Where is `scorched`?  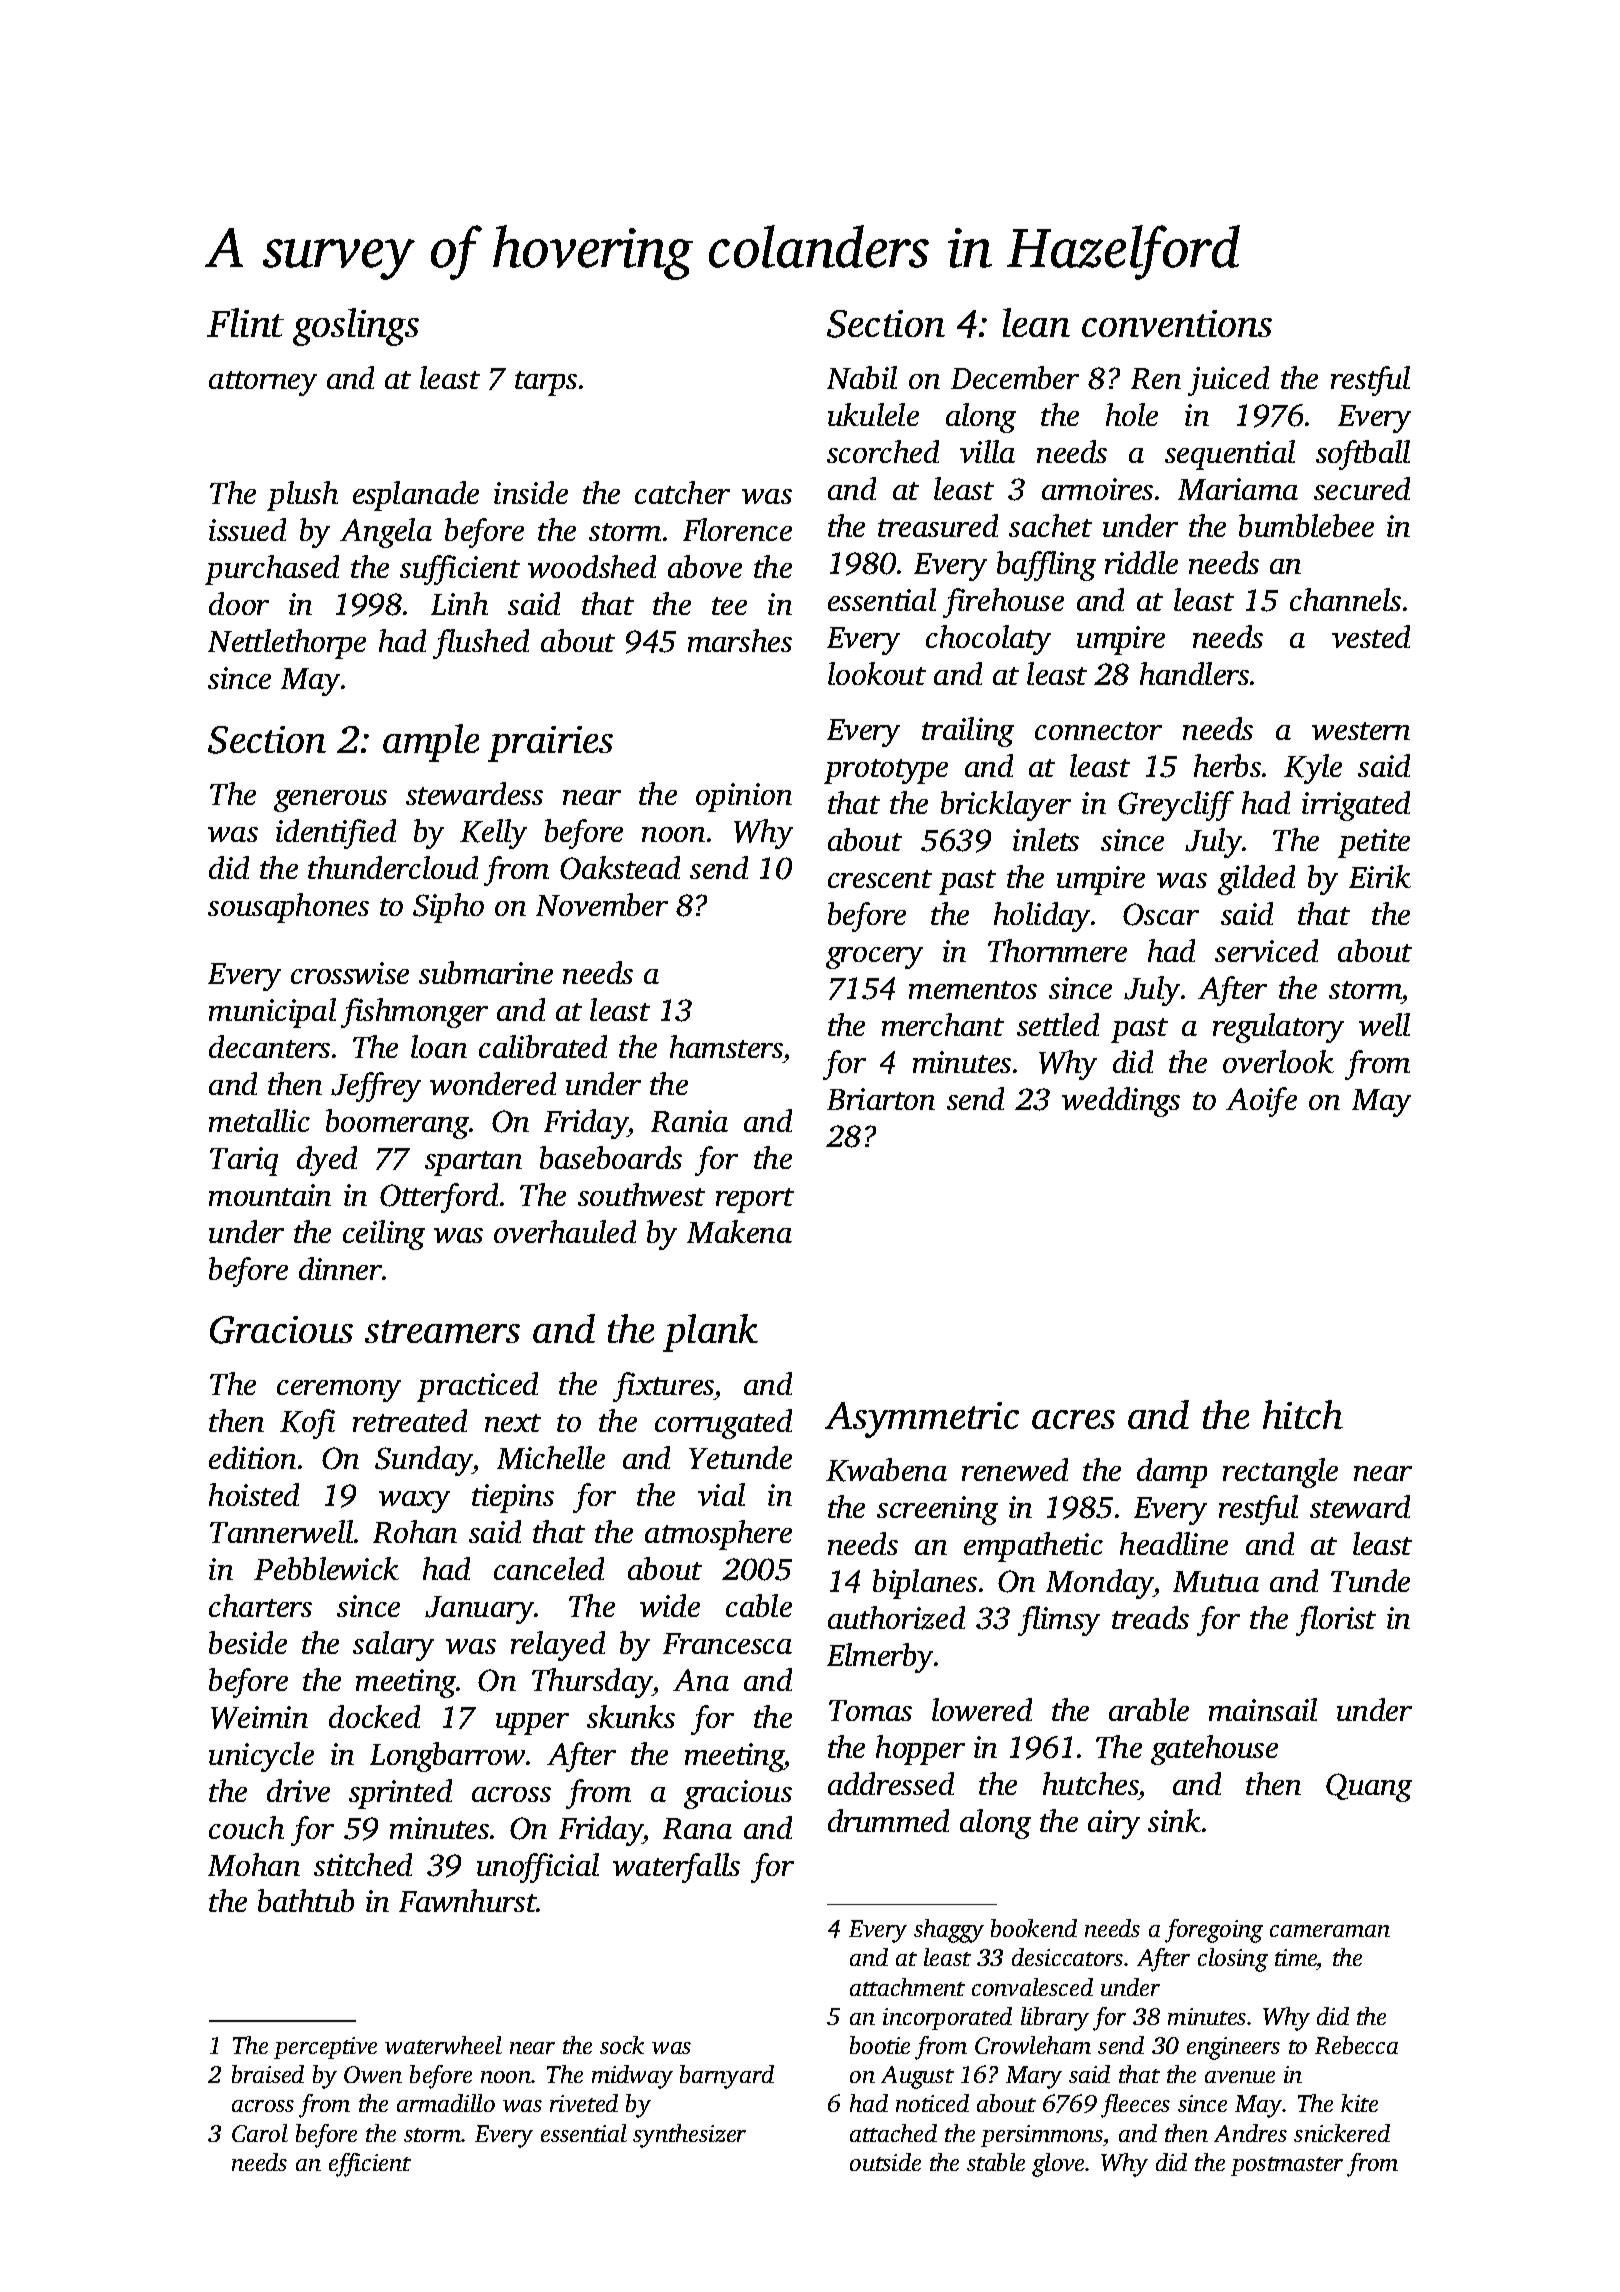
scorched is located at coordinates (883, 451).
